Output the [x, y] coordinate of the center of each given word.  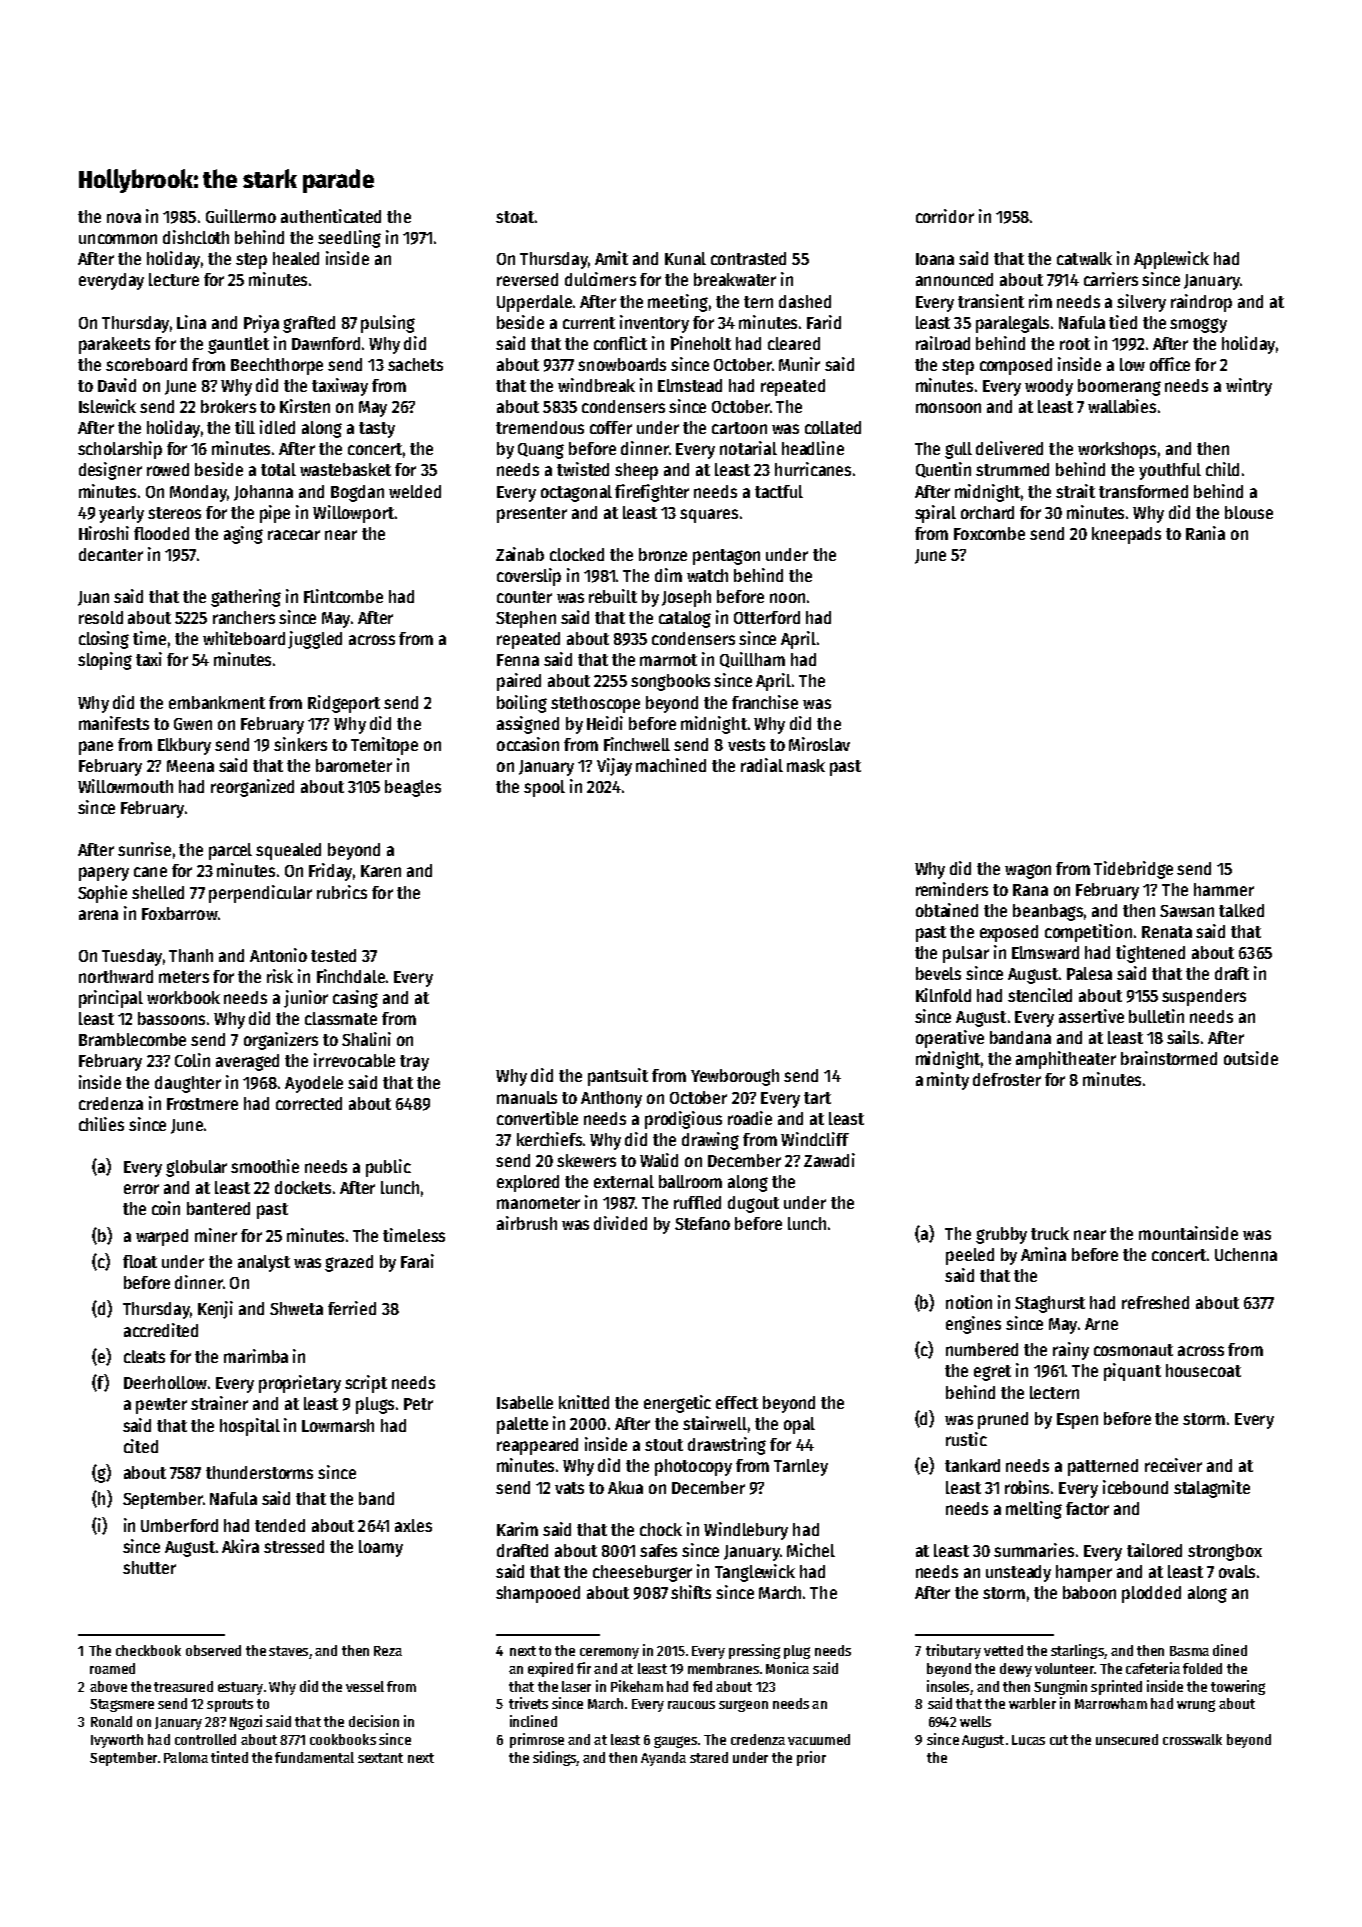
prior [811, 1758]
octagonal [576, 493]
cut [1059, 1740]
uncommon [118, 239]
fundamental [314, 1757]
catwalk [1084, 258]
